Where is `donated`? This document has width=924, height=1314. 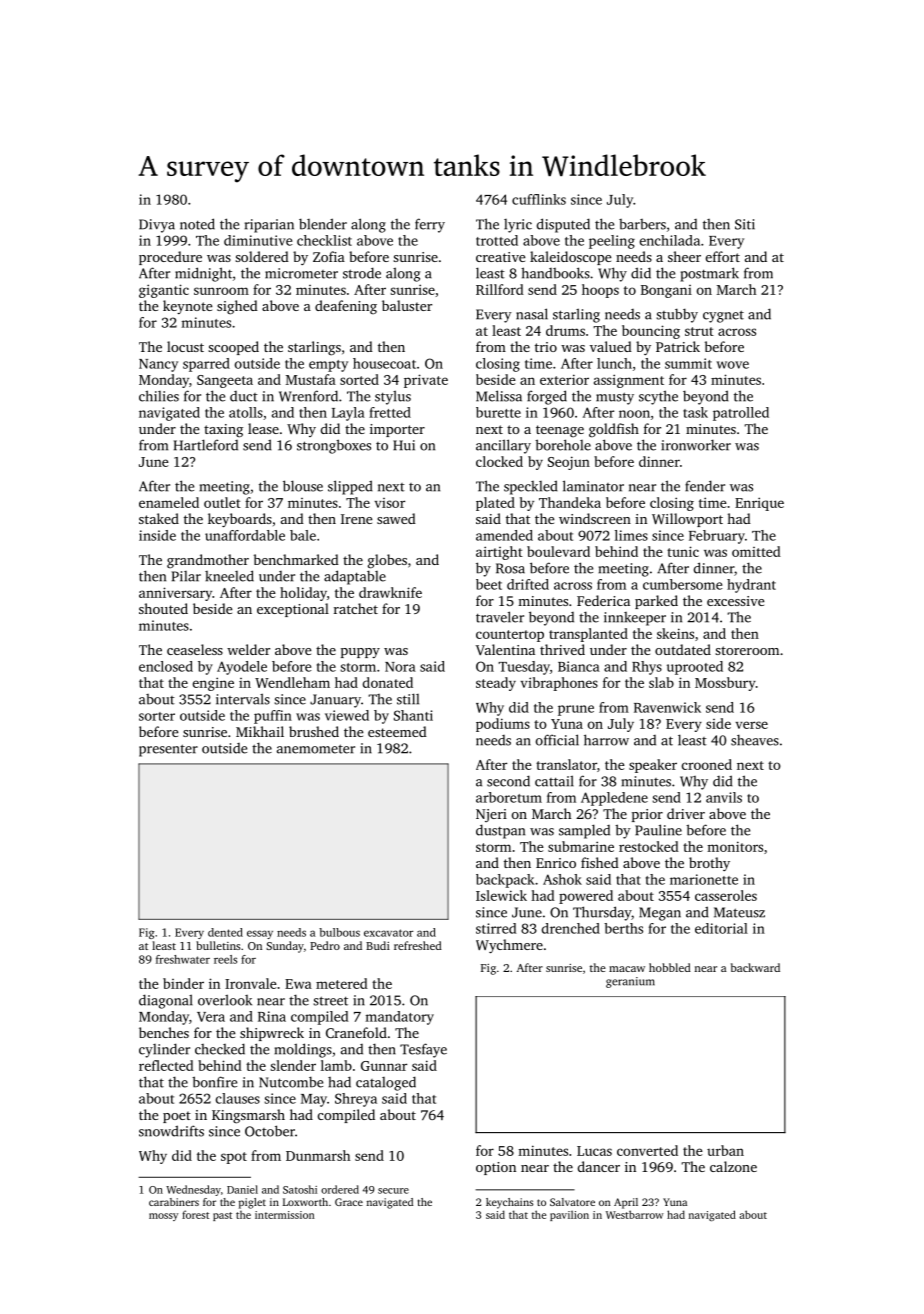 donated is located at coordinates (388, 682).
